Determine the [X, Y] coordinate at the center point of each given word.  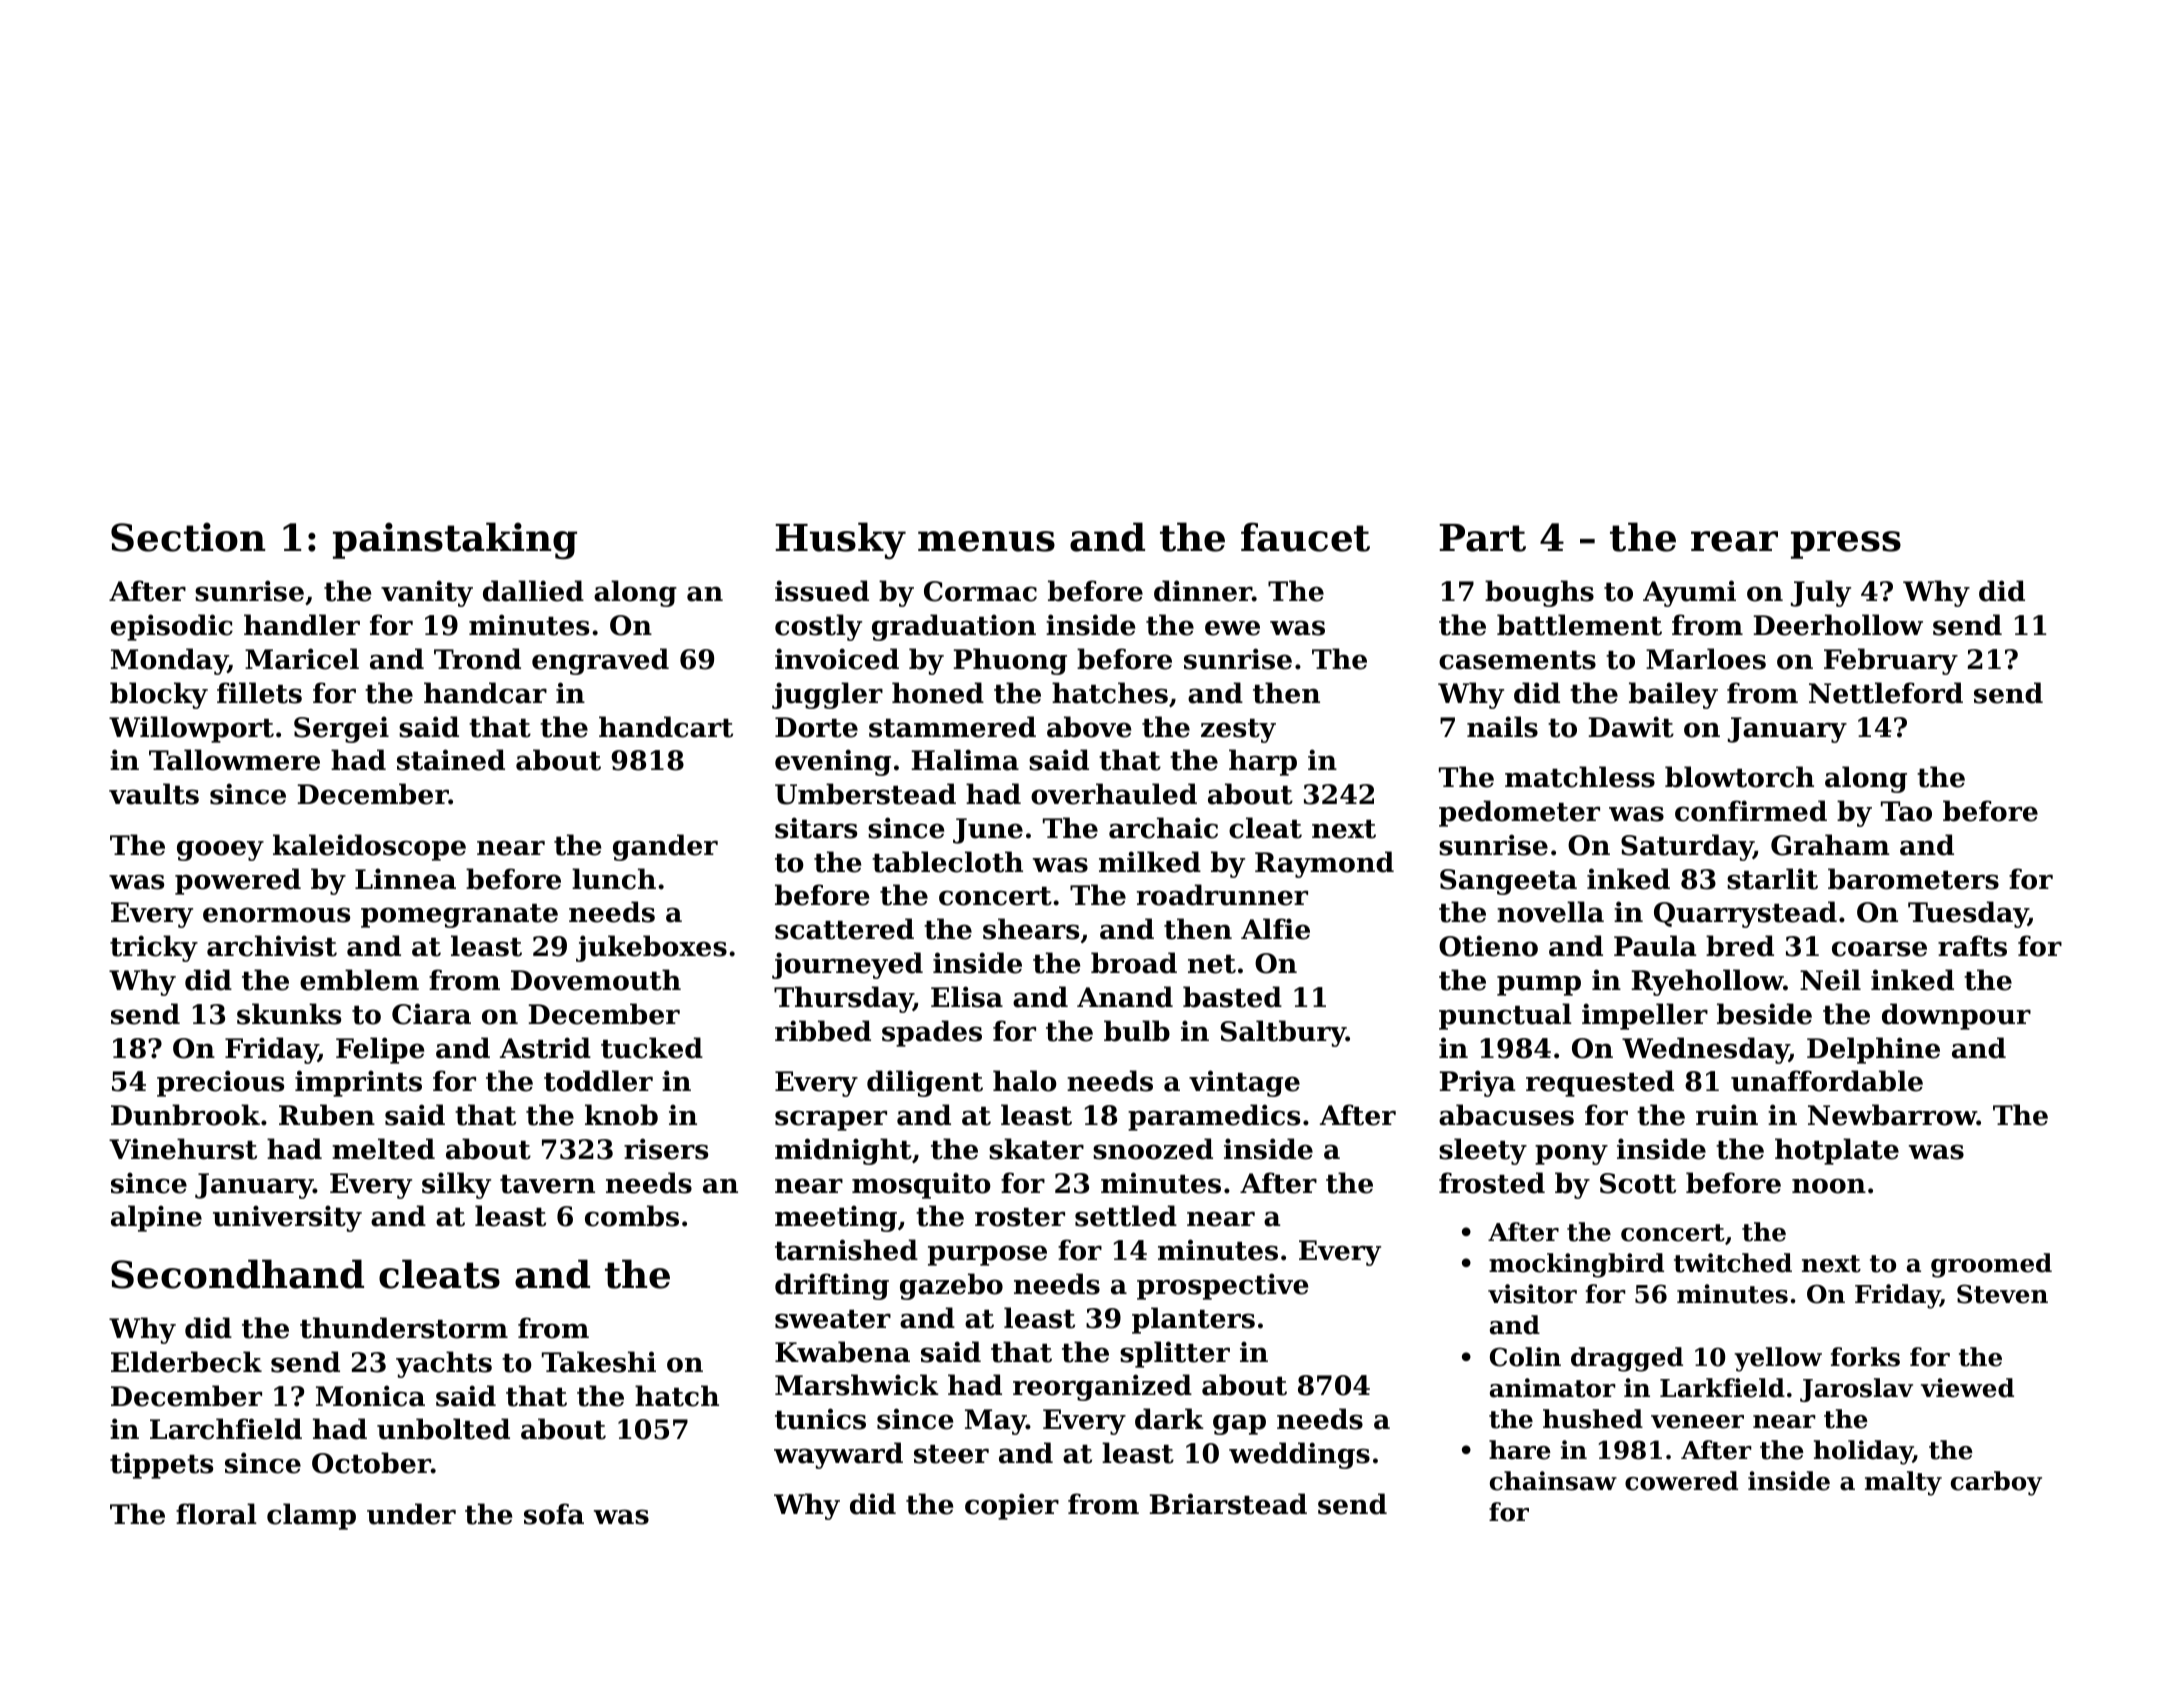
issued [822, 591]
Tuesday [1968, 914]
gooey [220, 850]
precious [220, 1083]
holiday [1863, 1452]
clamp [311, 1516]
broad [1134, 963]
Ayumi [1689, 593]
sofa [554, 1514]
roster [1020, 1217]
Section [188, 537]
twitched [1733, 1263]
